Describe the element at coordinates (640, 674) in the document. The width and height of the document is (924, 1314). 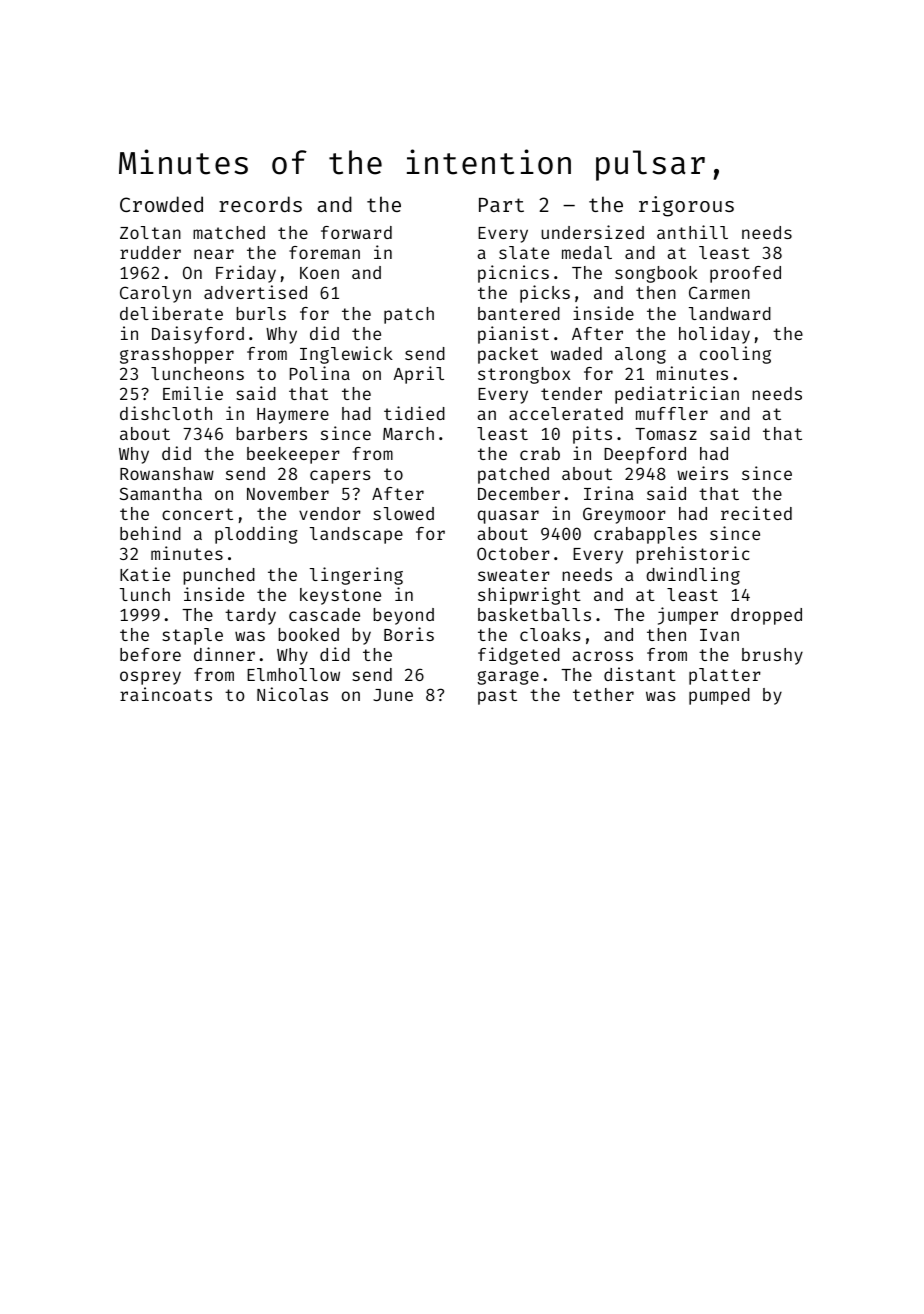
I see `distant` at that location.
